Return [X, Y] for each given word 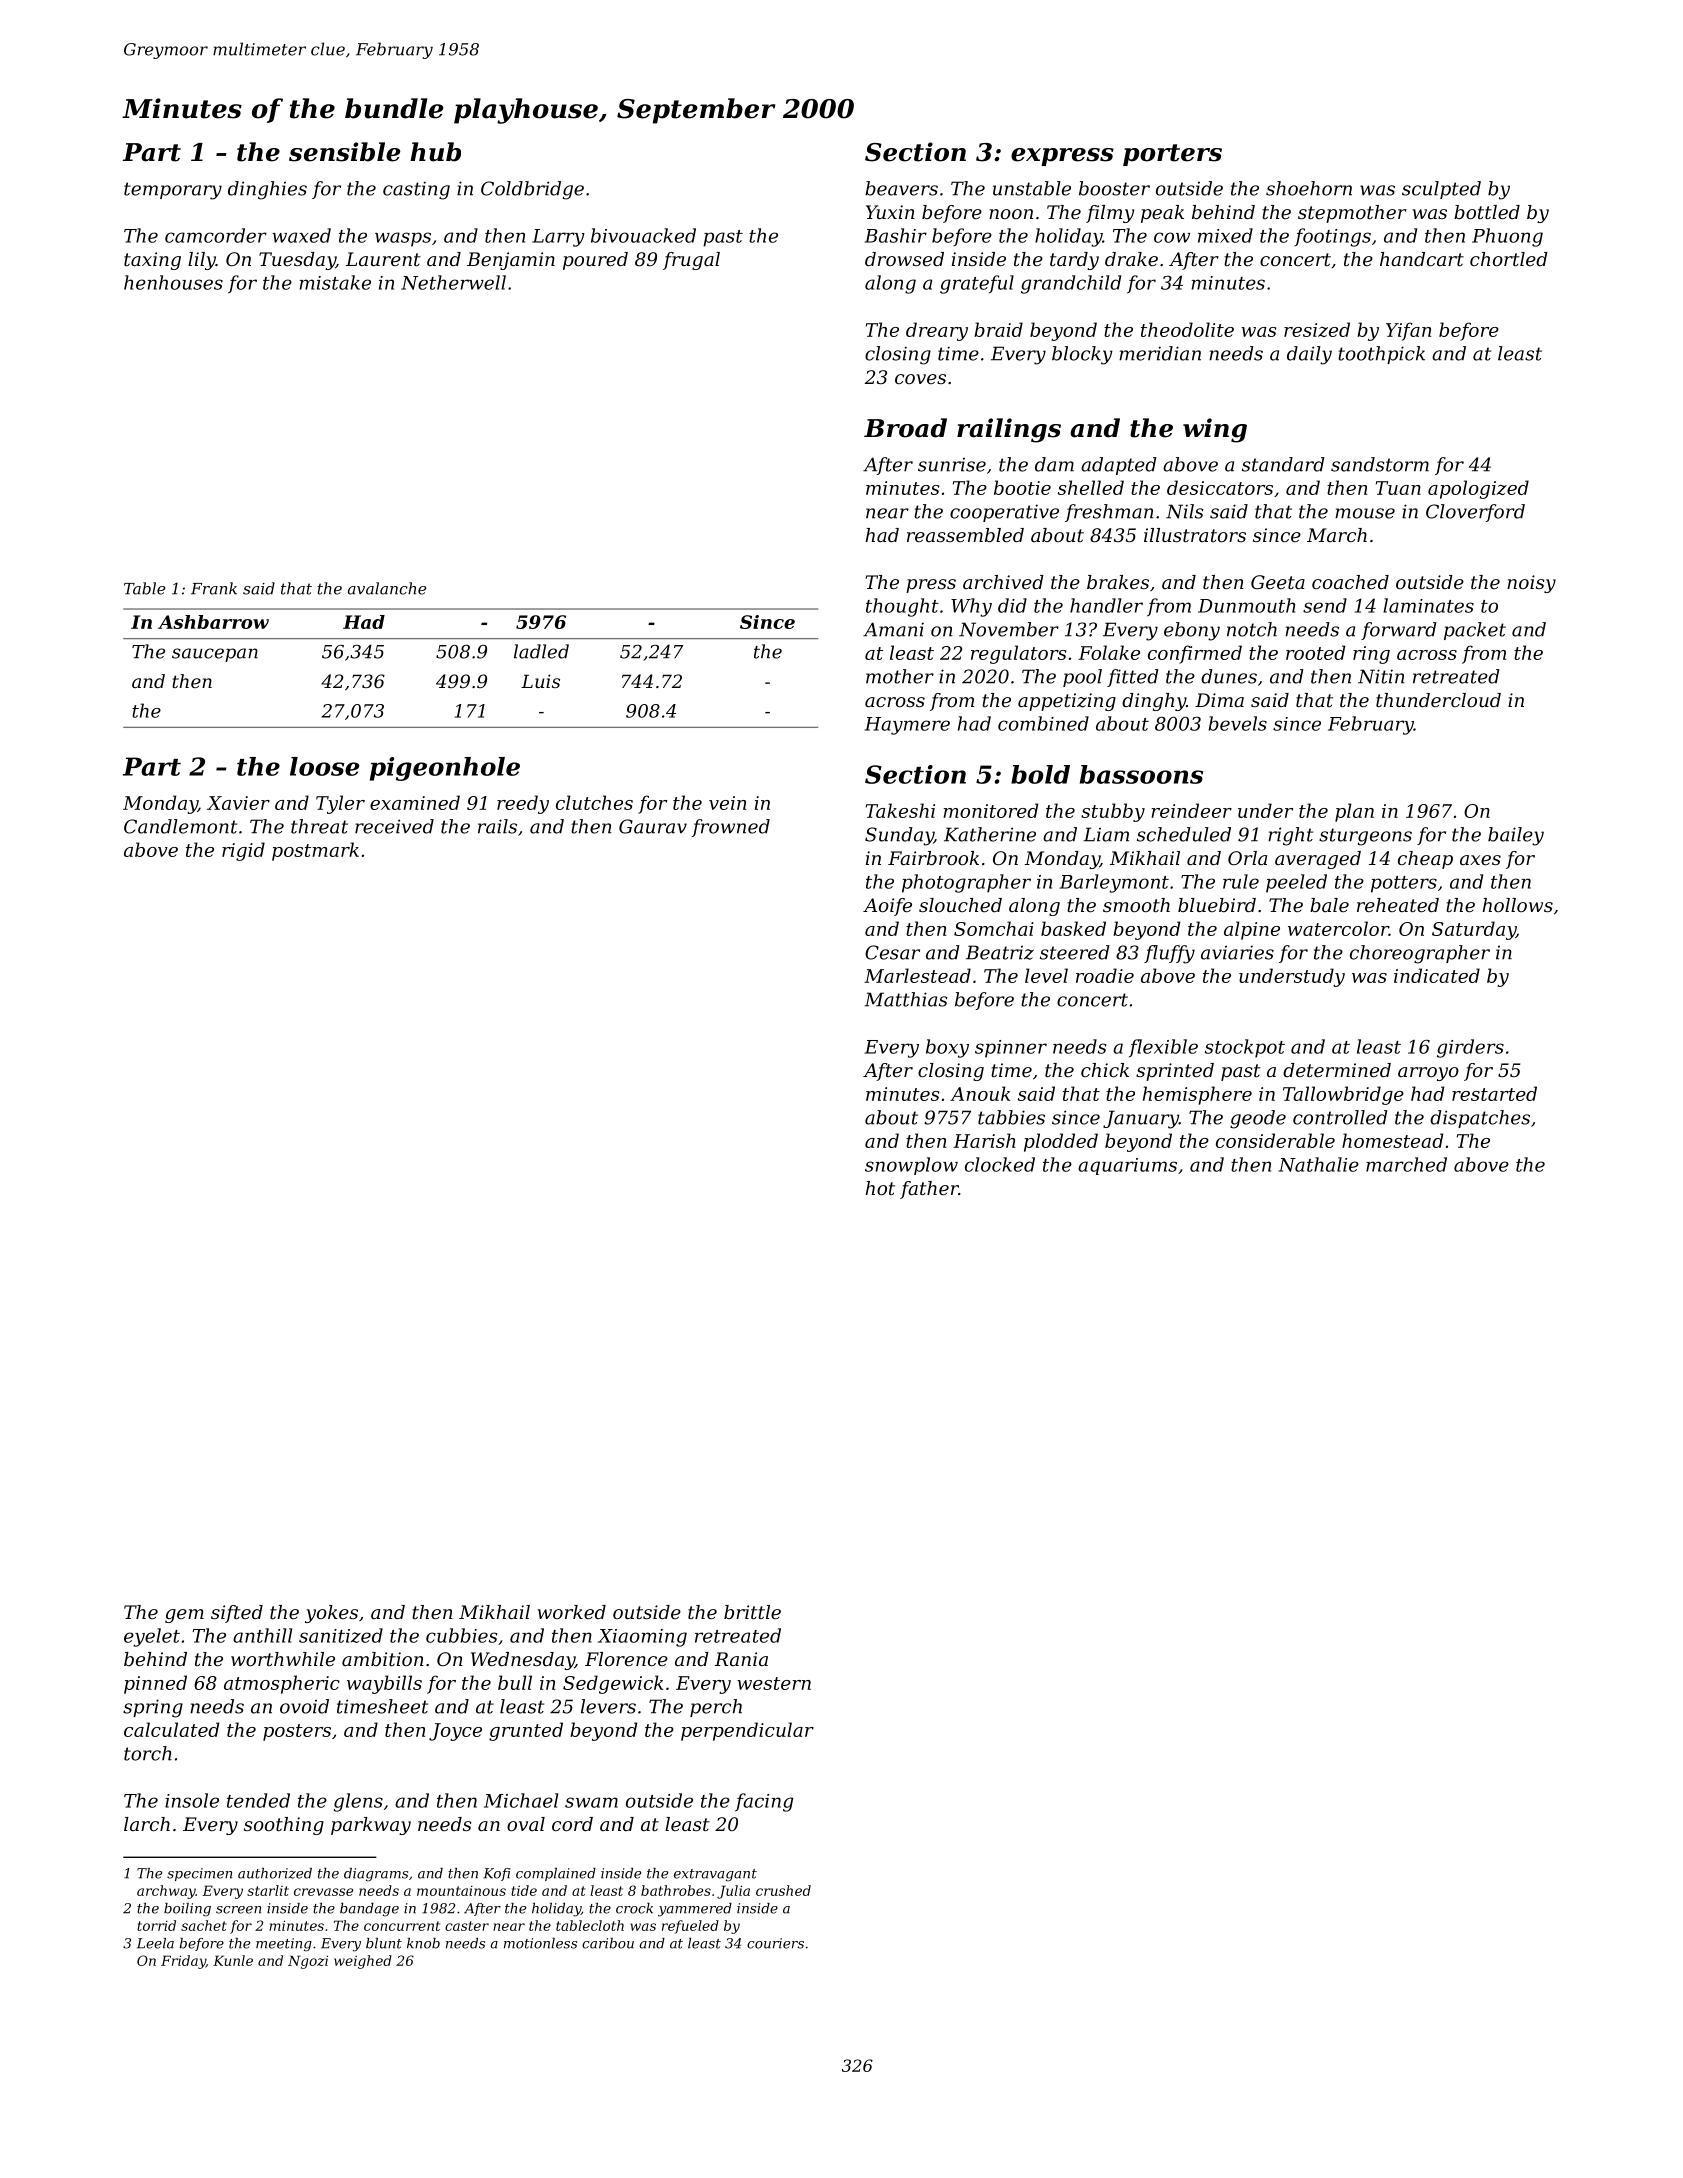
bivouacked [643, 235]
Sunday [899, 836]
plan [1354, 812]
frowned [730, 828]
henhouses [173, 282]
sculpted [1441, 190]
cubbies [461, 1635]
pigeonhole [445, 769]
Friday [183, 1962]
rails [497, 826]
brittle [752, 1612]
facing [764, 1802]
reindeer [1191, 810]
